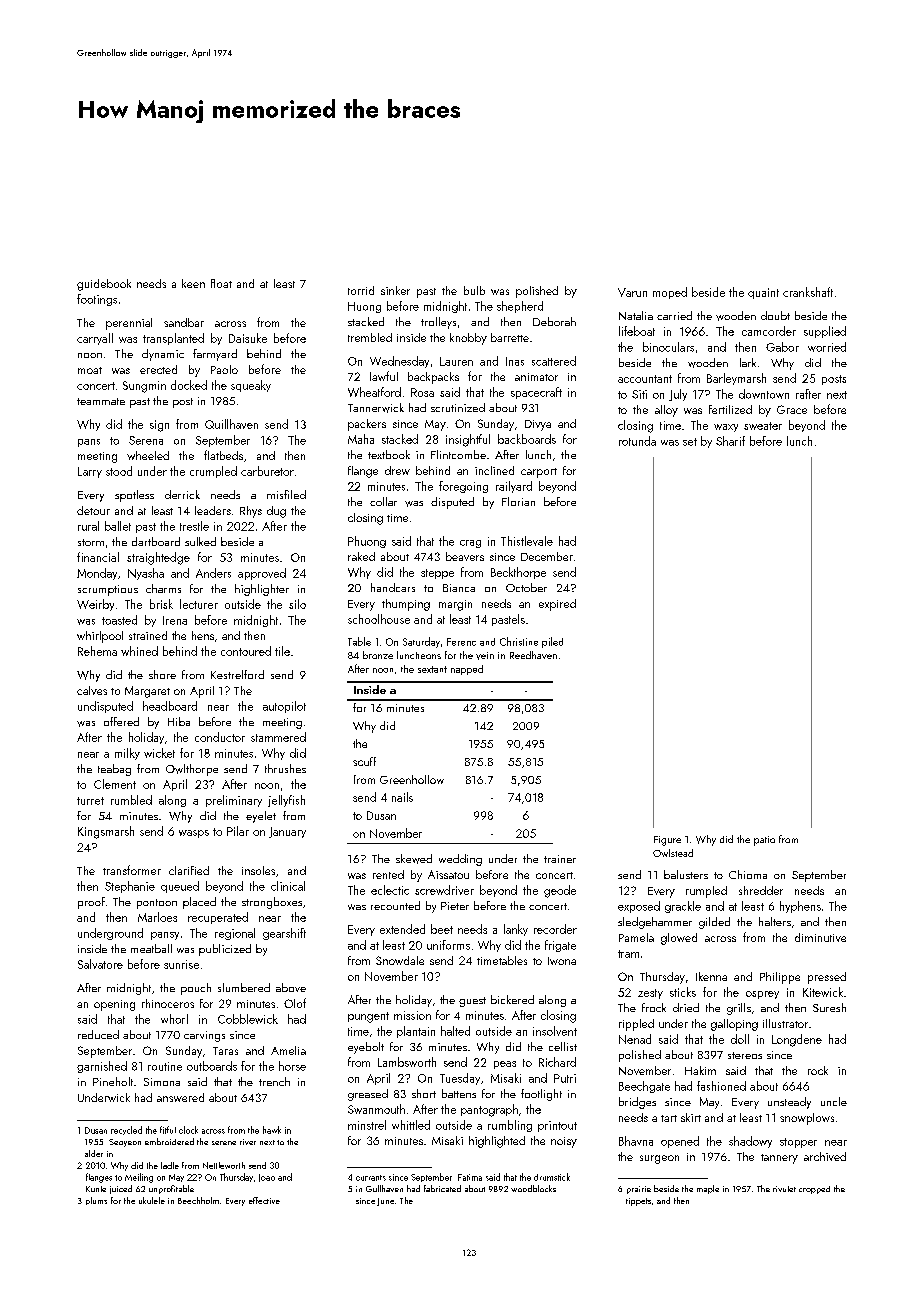 The height and width of the screenshot is (1308, 924). I want to click on lark, so click(748, 362).
